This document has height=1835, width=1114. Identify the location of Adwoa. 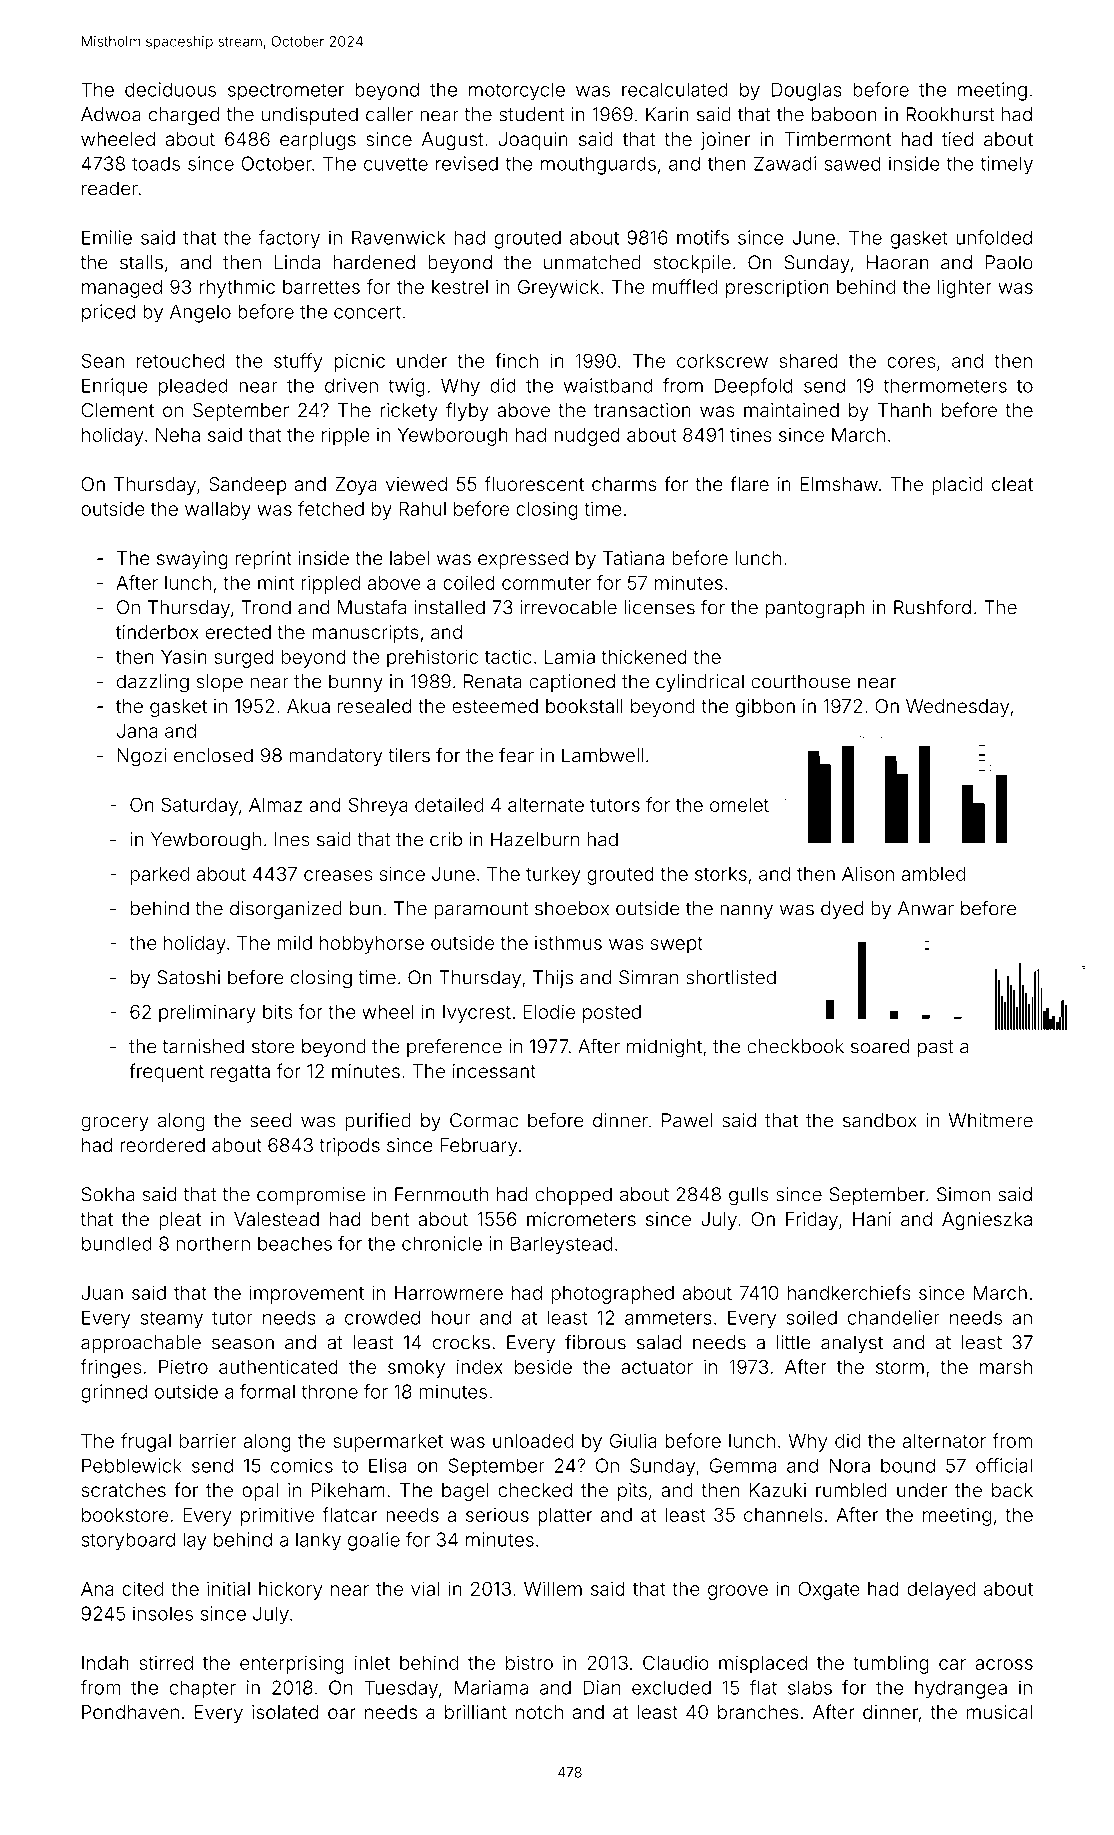
(111, 114).
